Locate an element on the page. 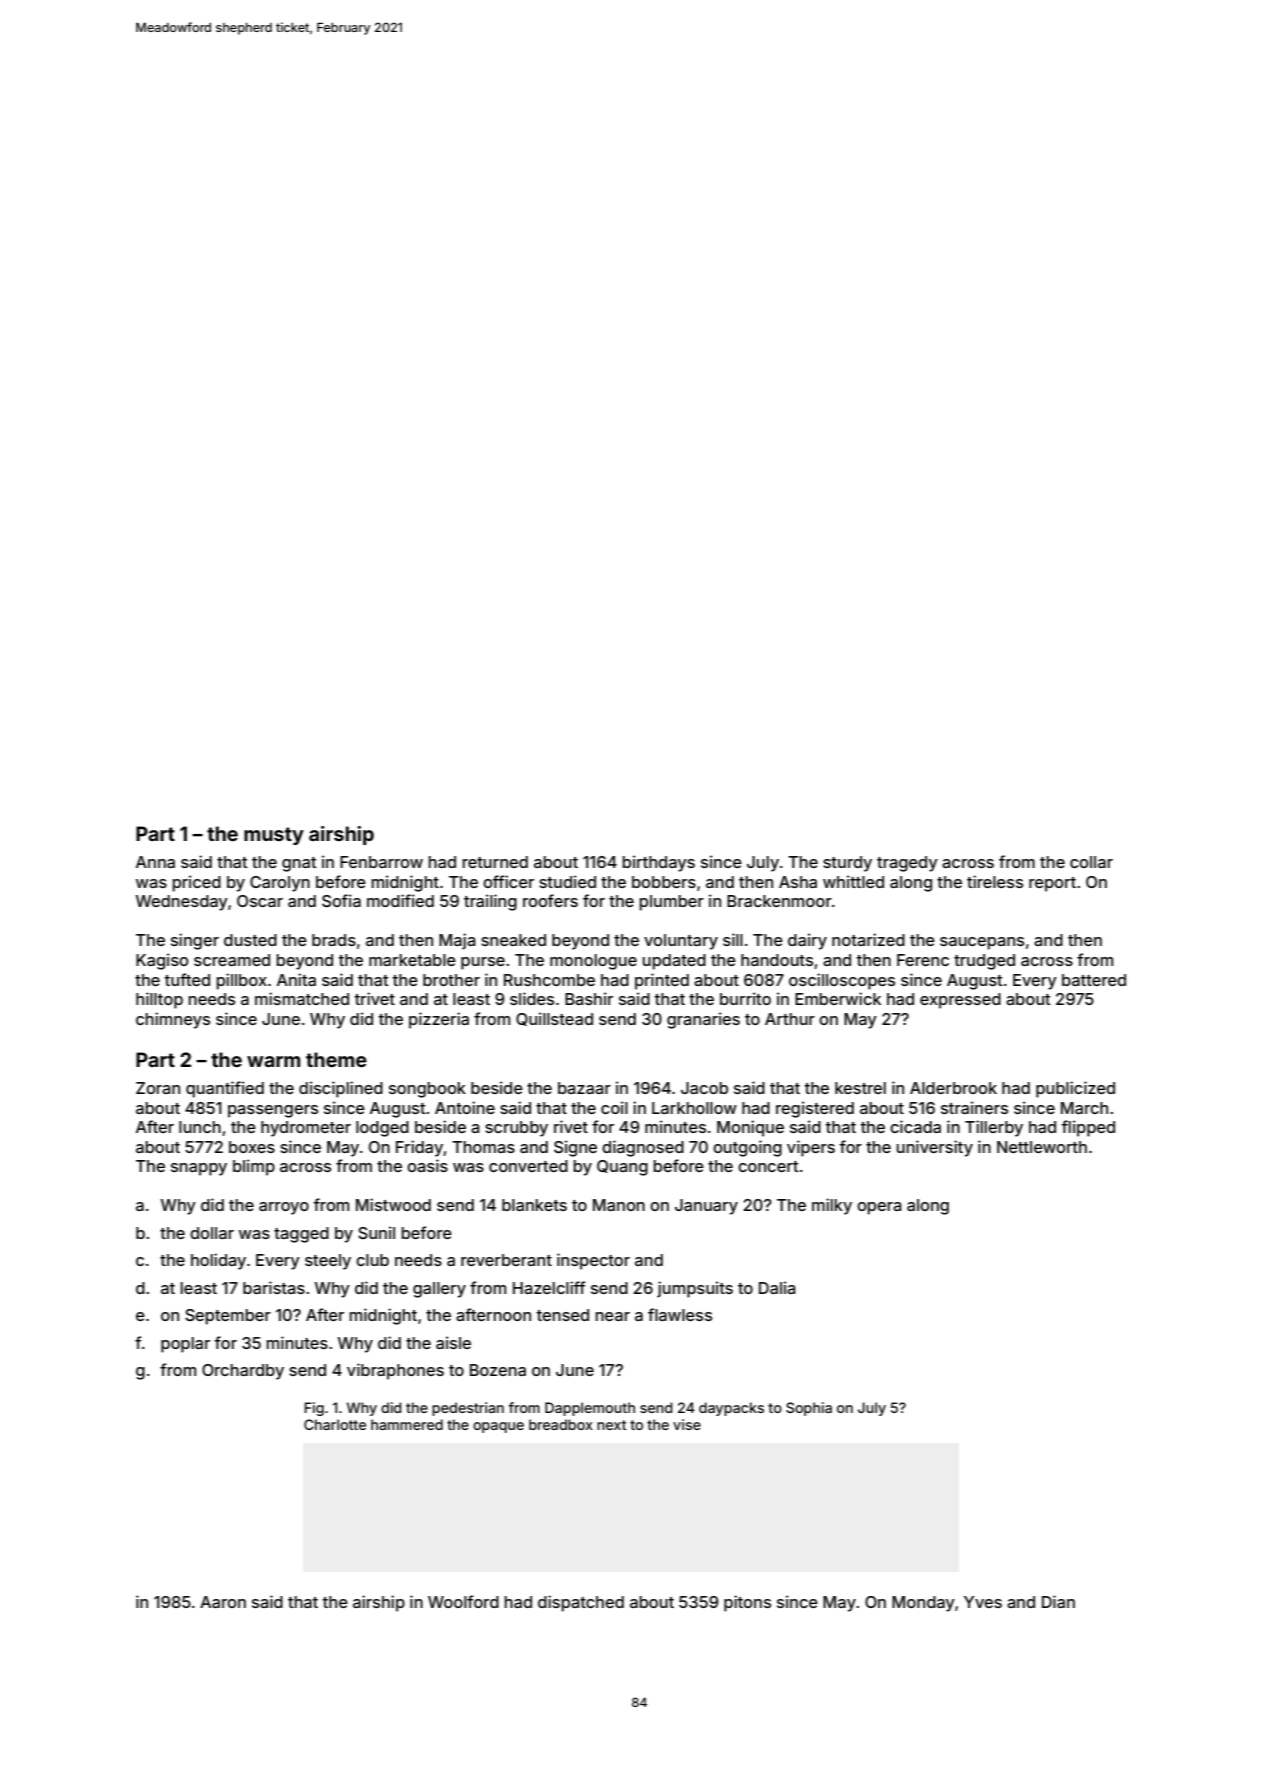 The image size is (1263, 1787). Aaron is located at coordinates (223, 1602).
